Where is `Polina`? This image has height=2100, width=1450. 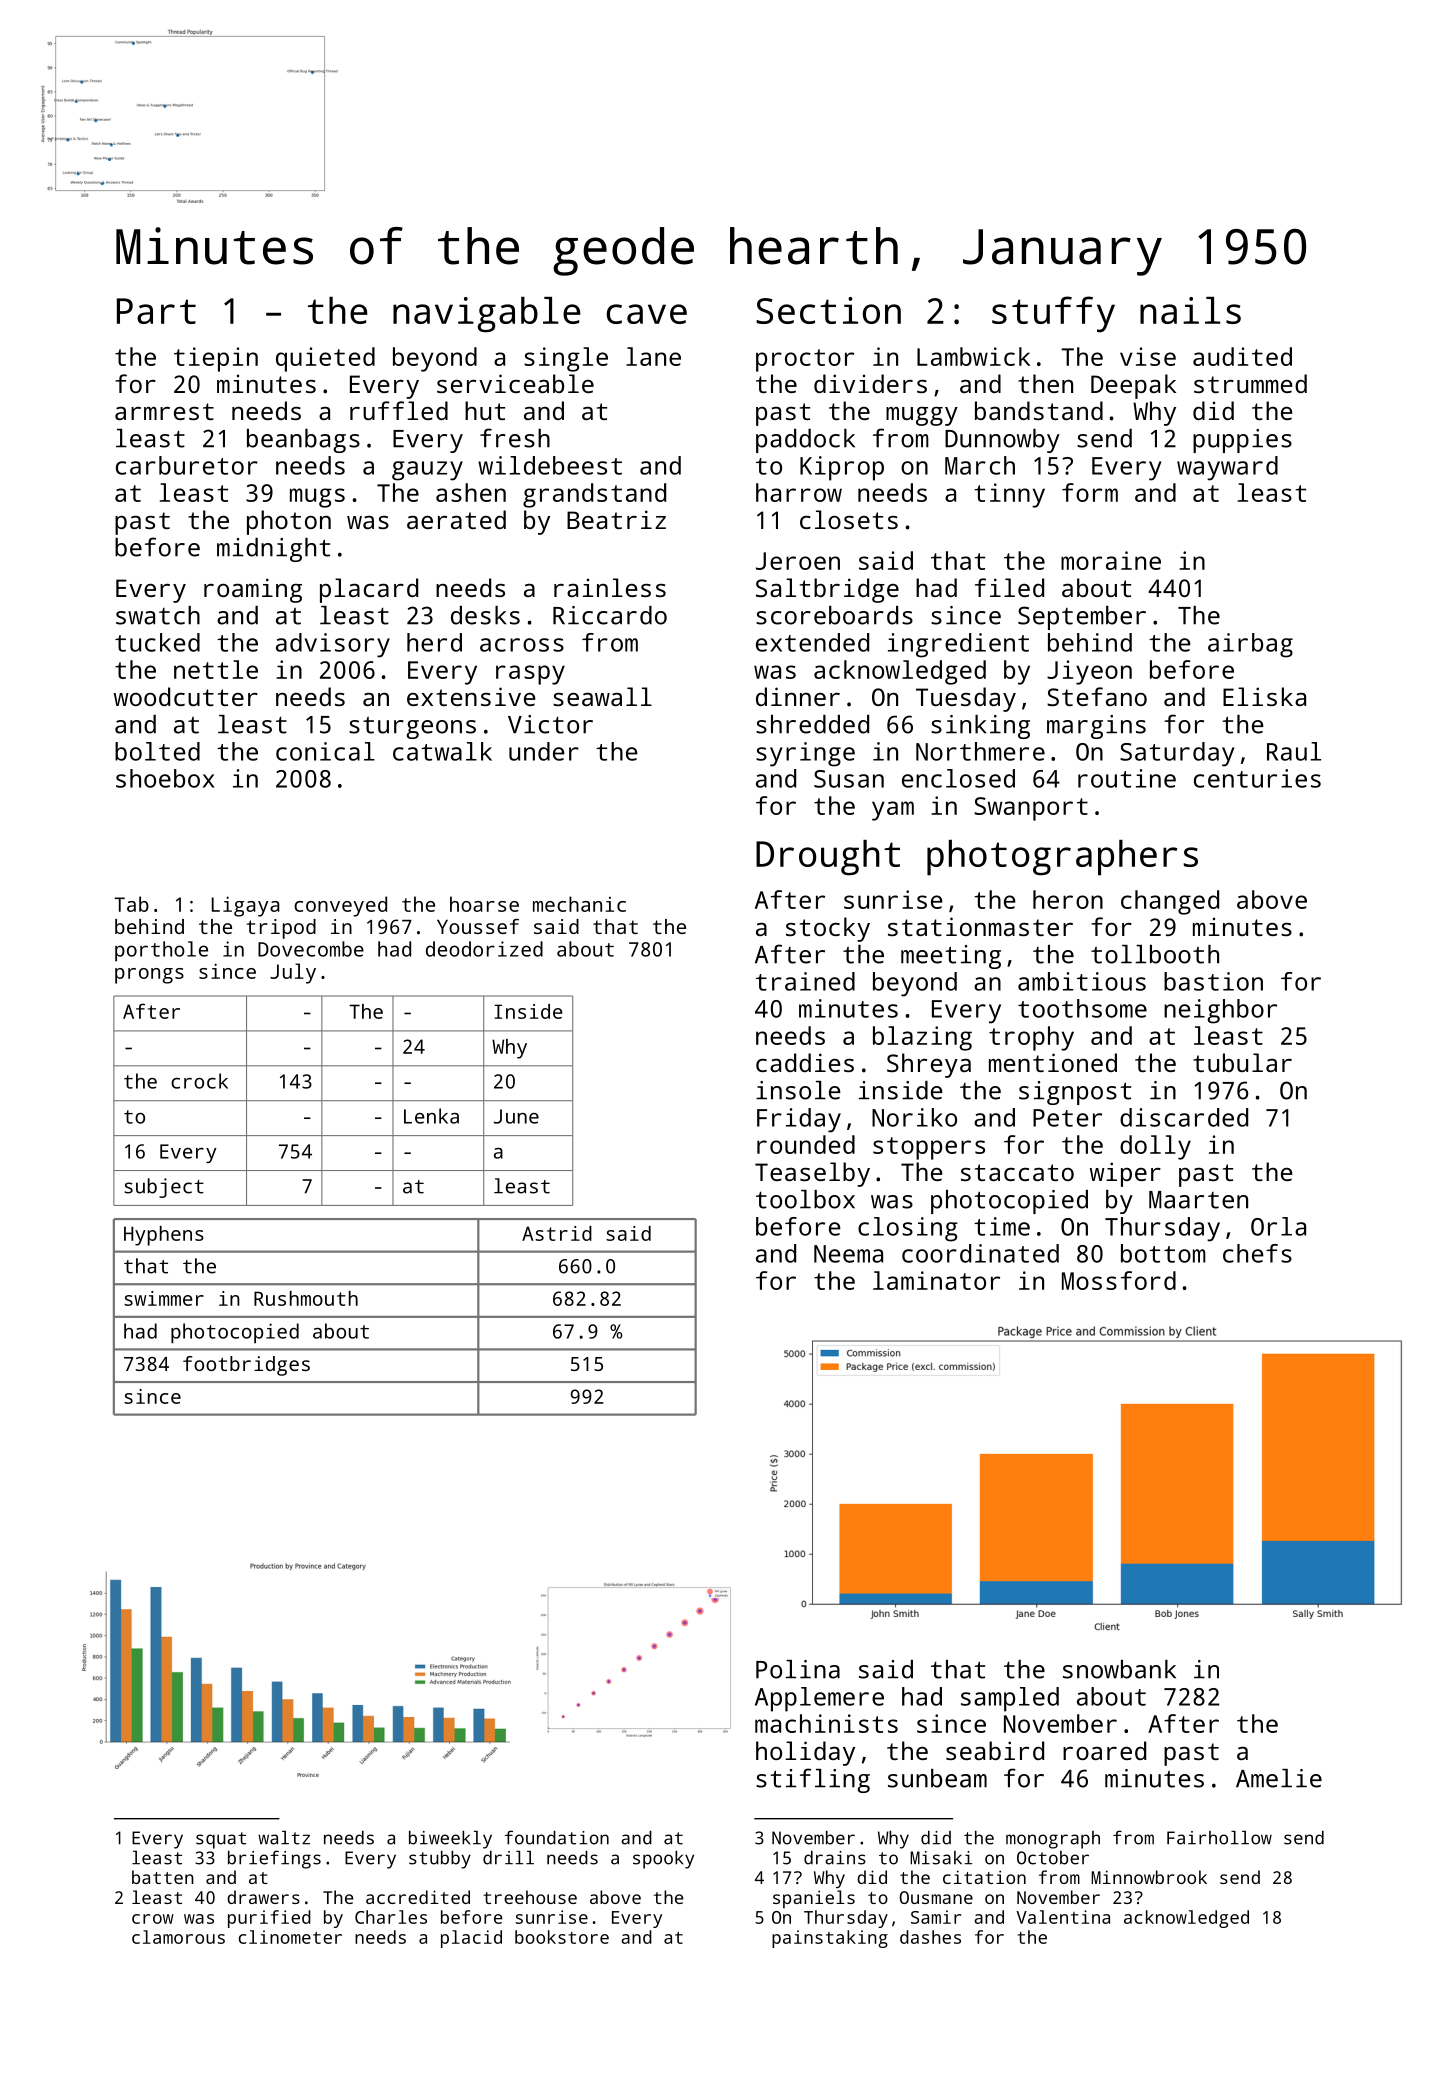
Polina is located at coordinates (798, 1669).
